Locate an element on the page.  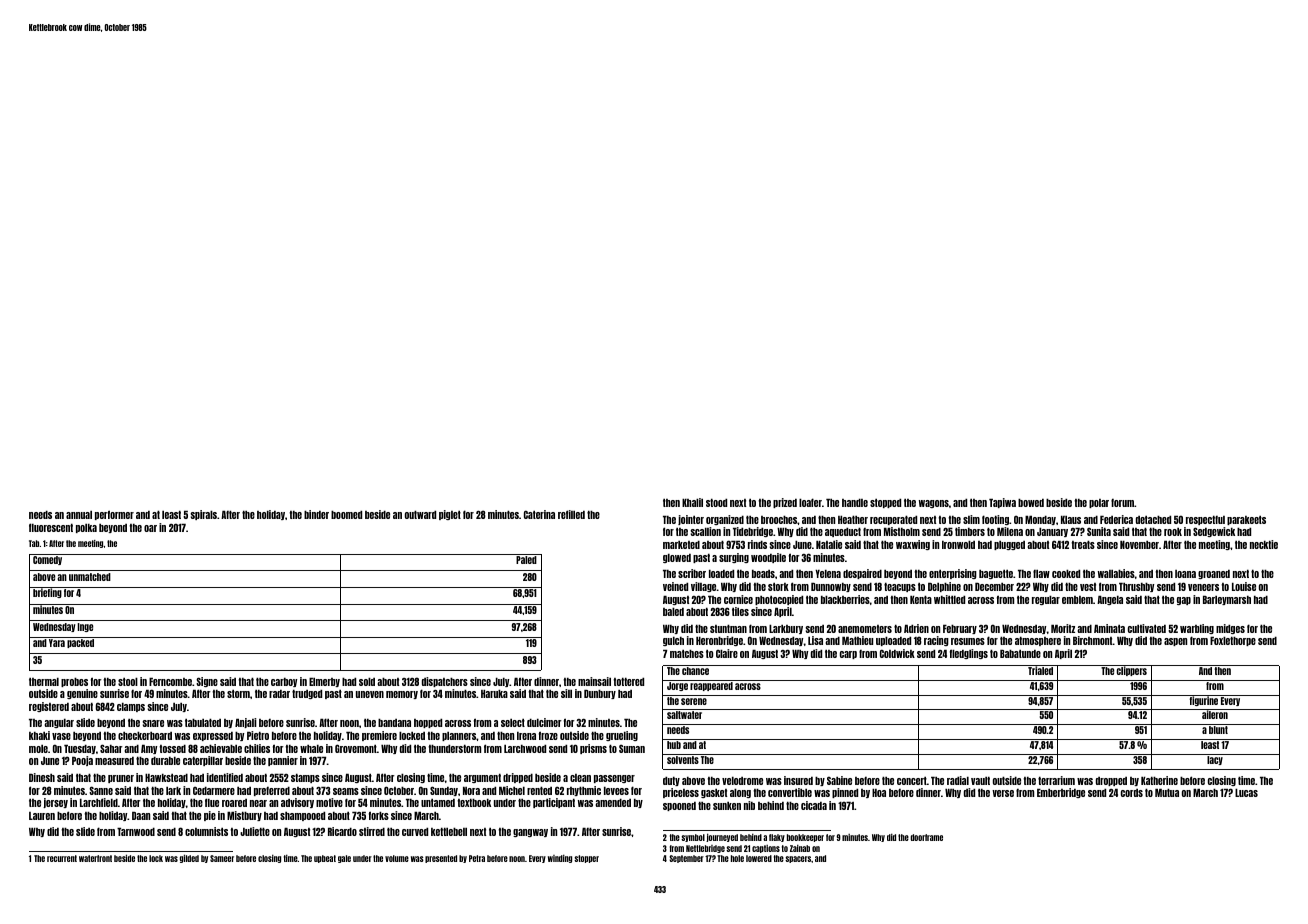
refilled is located at coordinates (571, 514).
